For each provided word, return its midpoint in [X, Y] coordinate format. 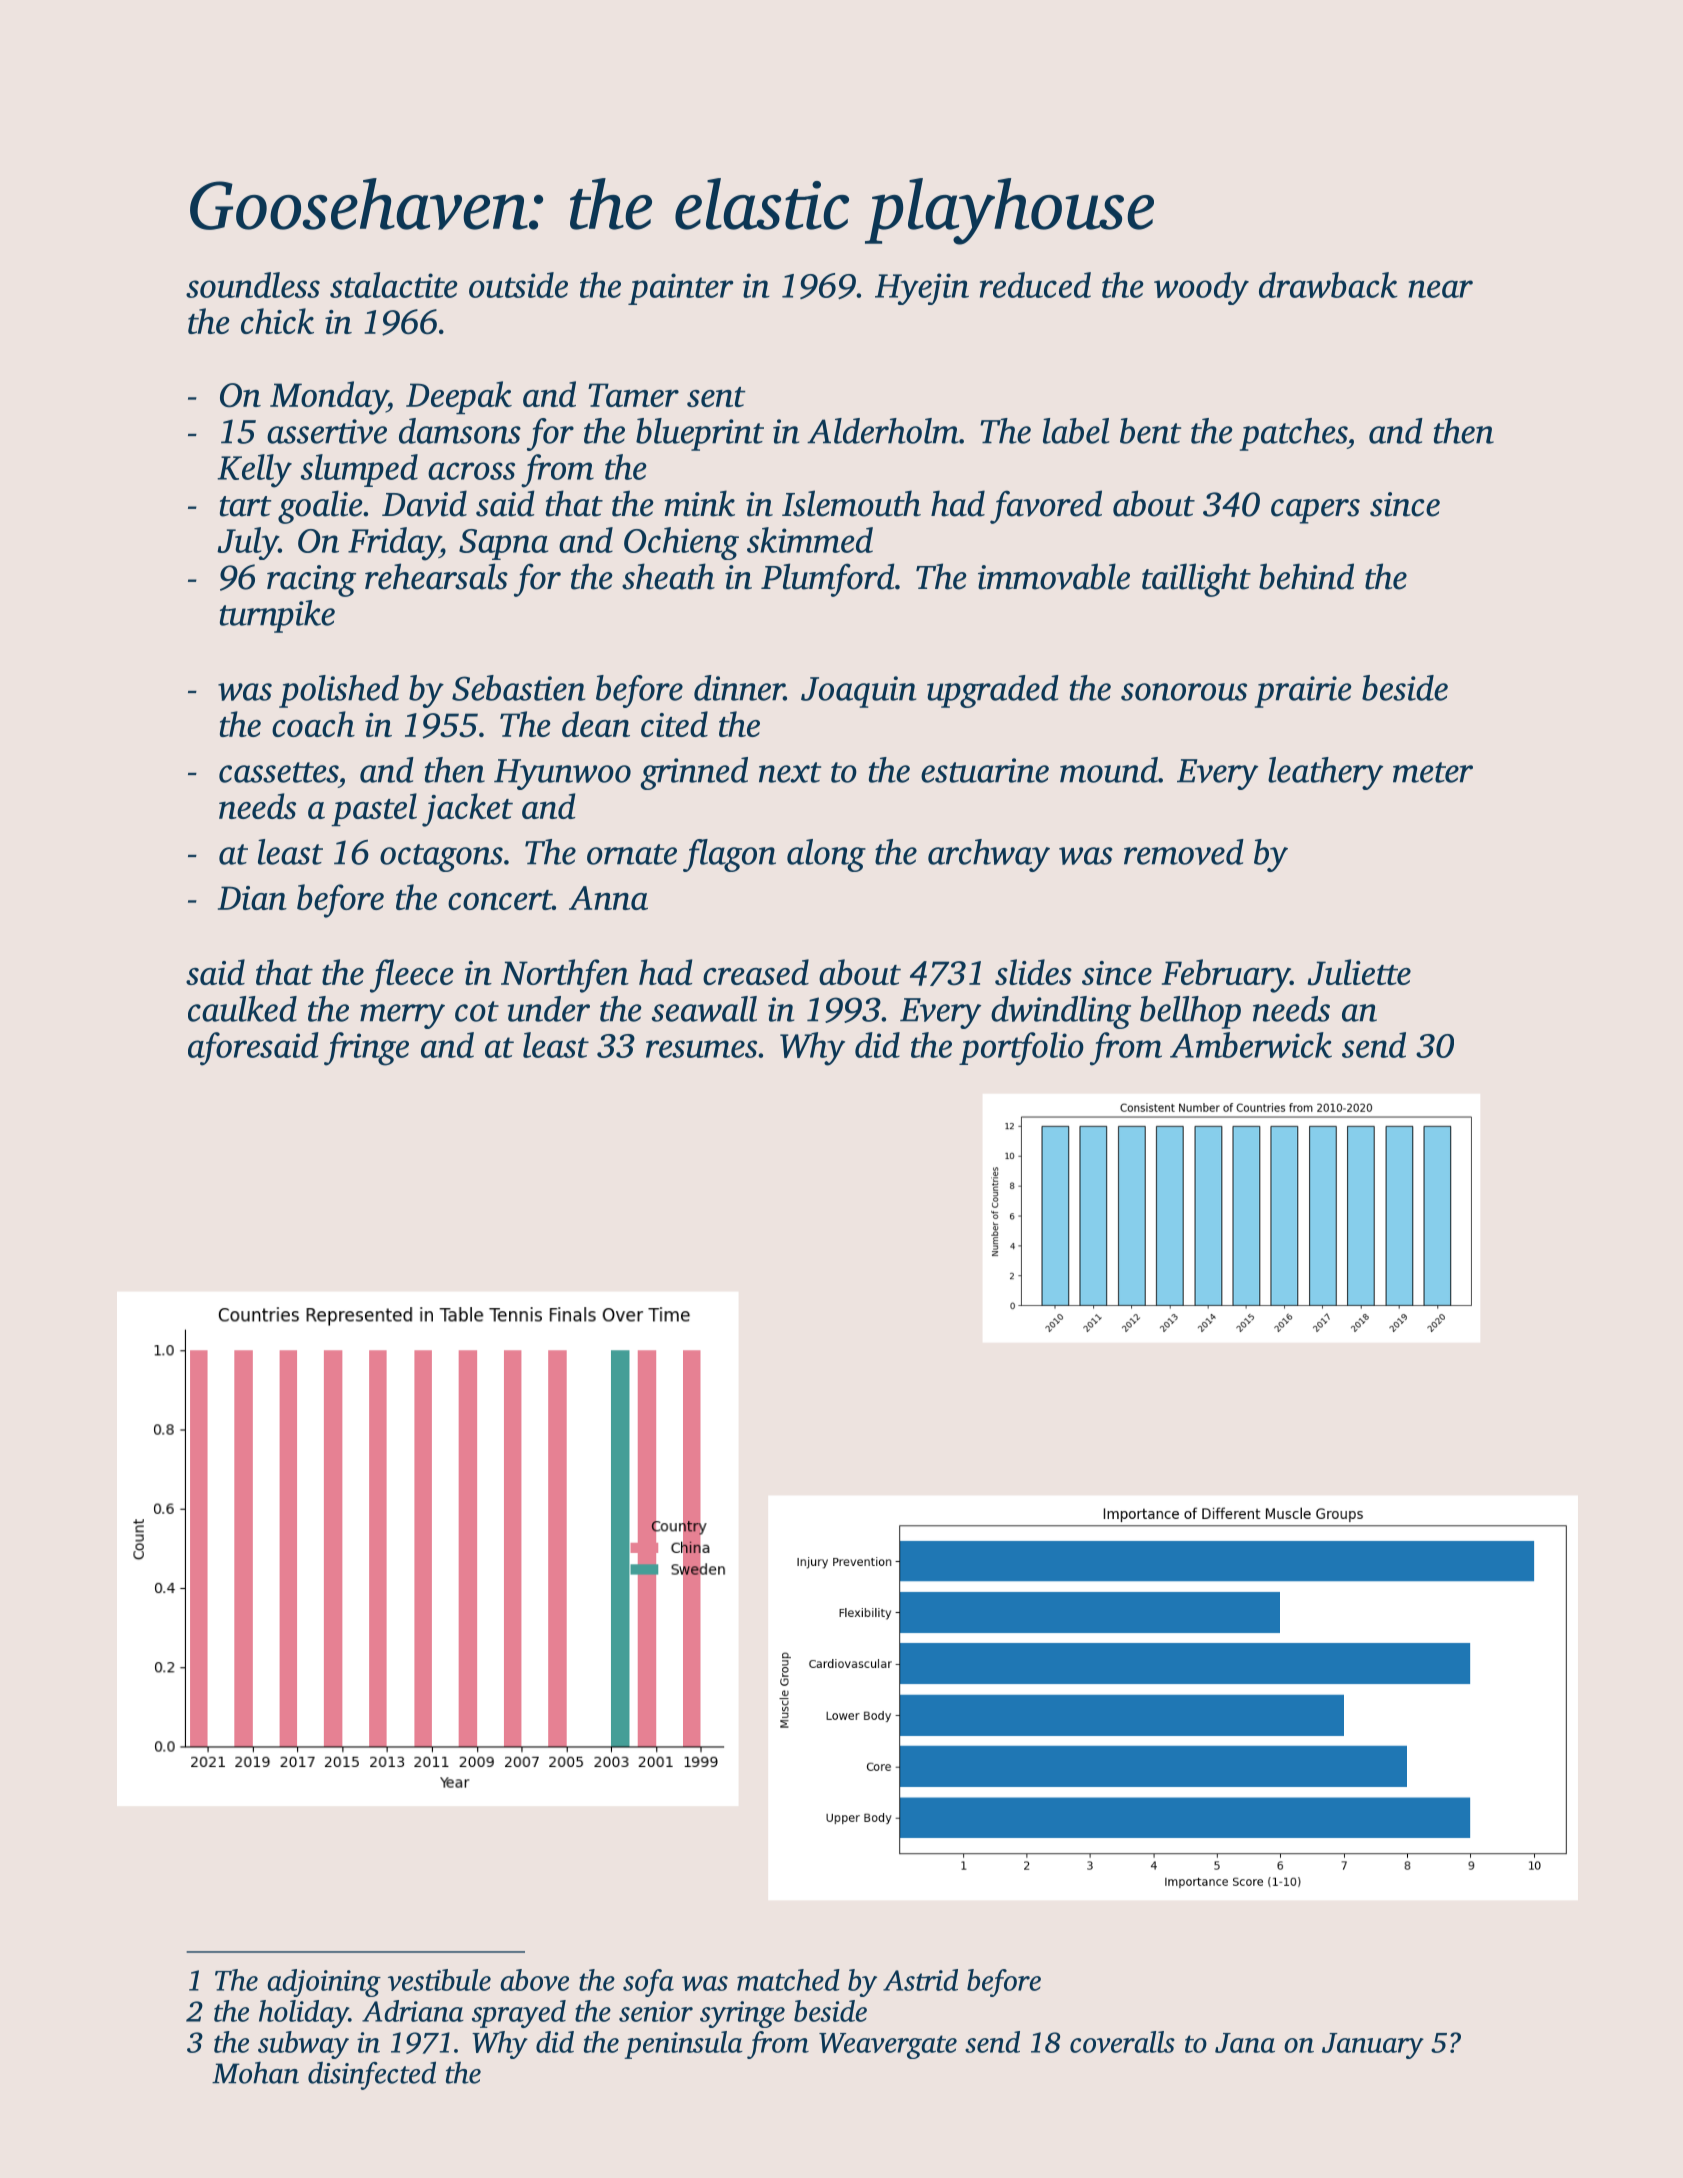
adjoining [324, 1983]
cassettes [278, 772]
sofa [648, 1983]
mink [699, 503]
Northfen [565, 976]
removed [1184, 852]
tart [245, 506]
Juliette [1359, 972]
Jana [1245, 2043]
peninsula [683, 2045]
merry [402, 1016]
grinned [694, 773]
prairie [1303, 692]
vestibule [439, 1980]
